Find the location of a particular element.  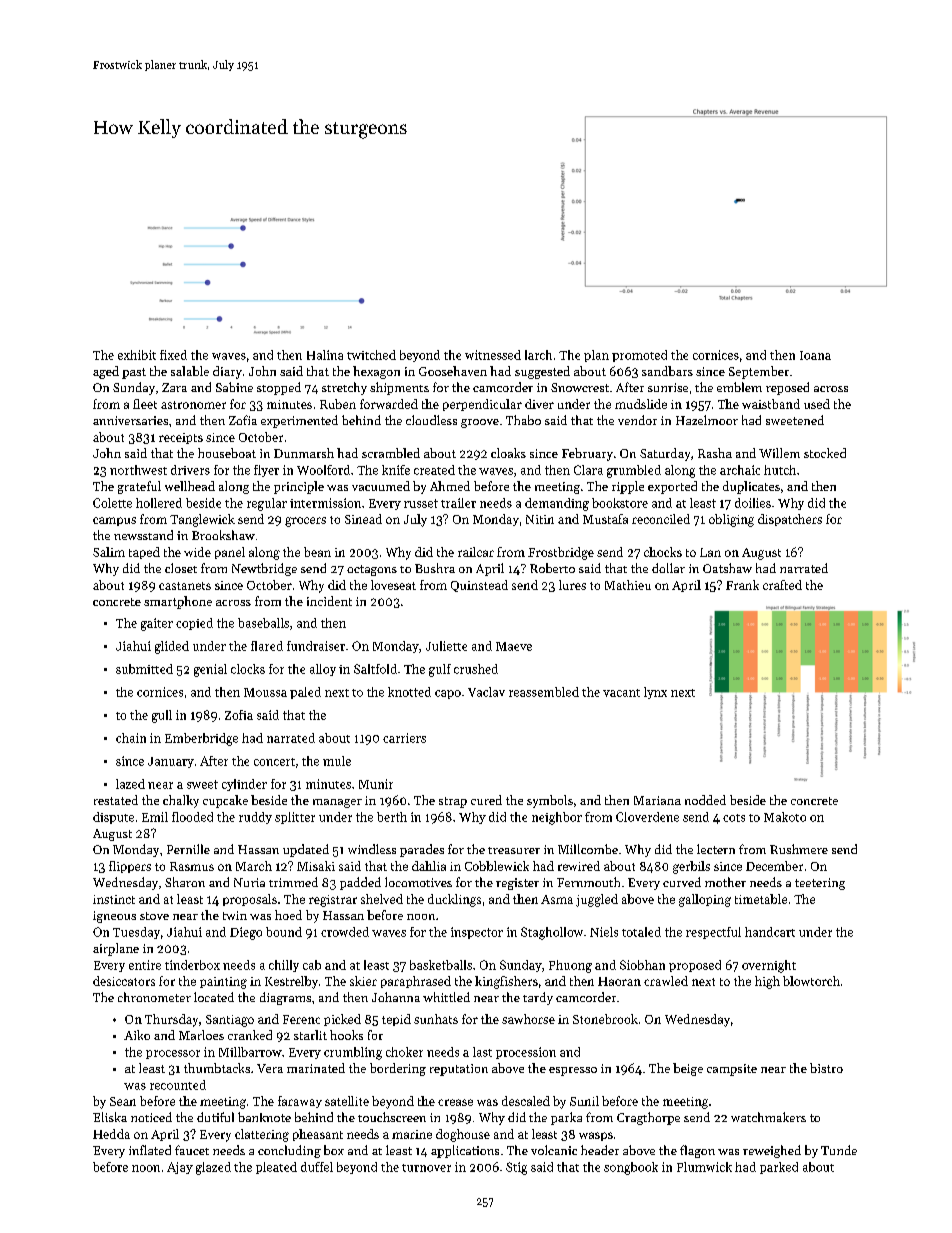

Ioana is located at coordinates (815, 355).
